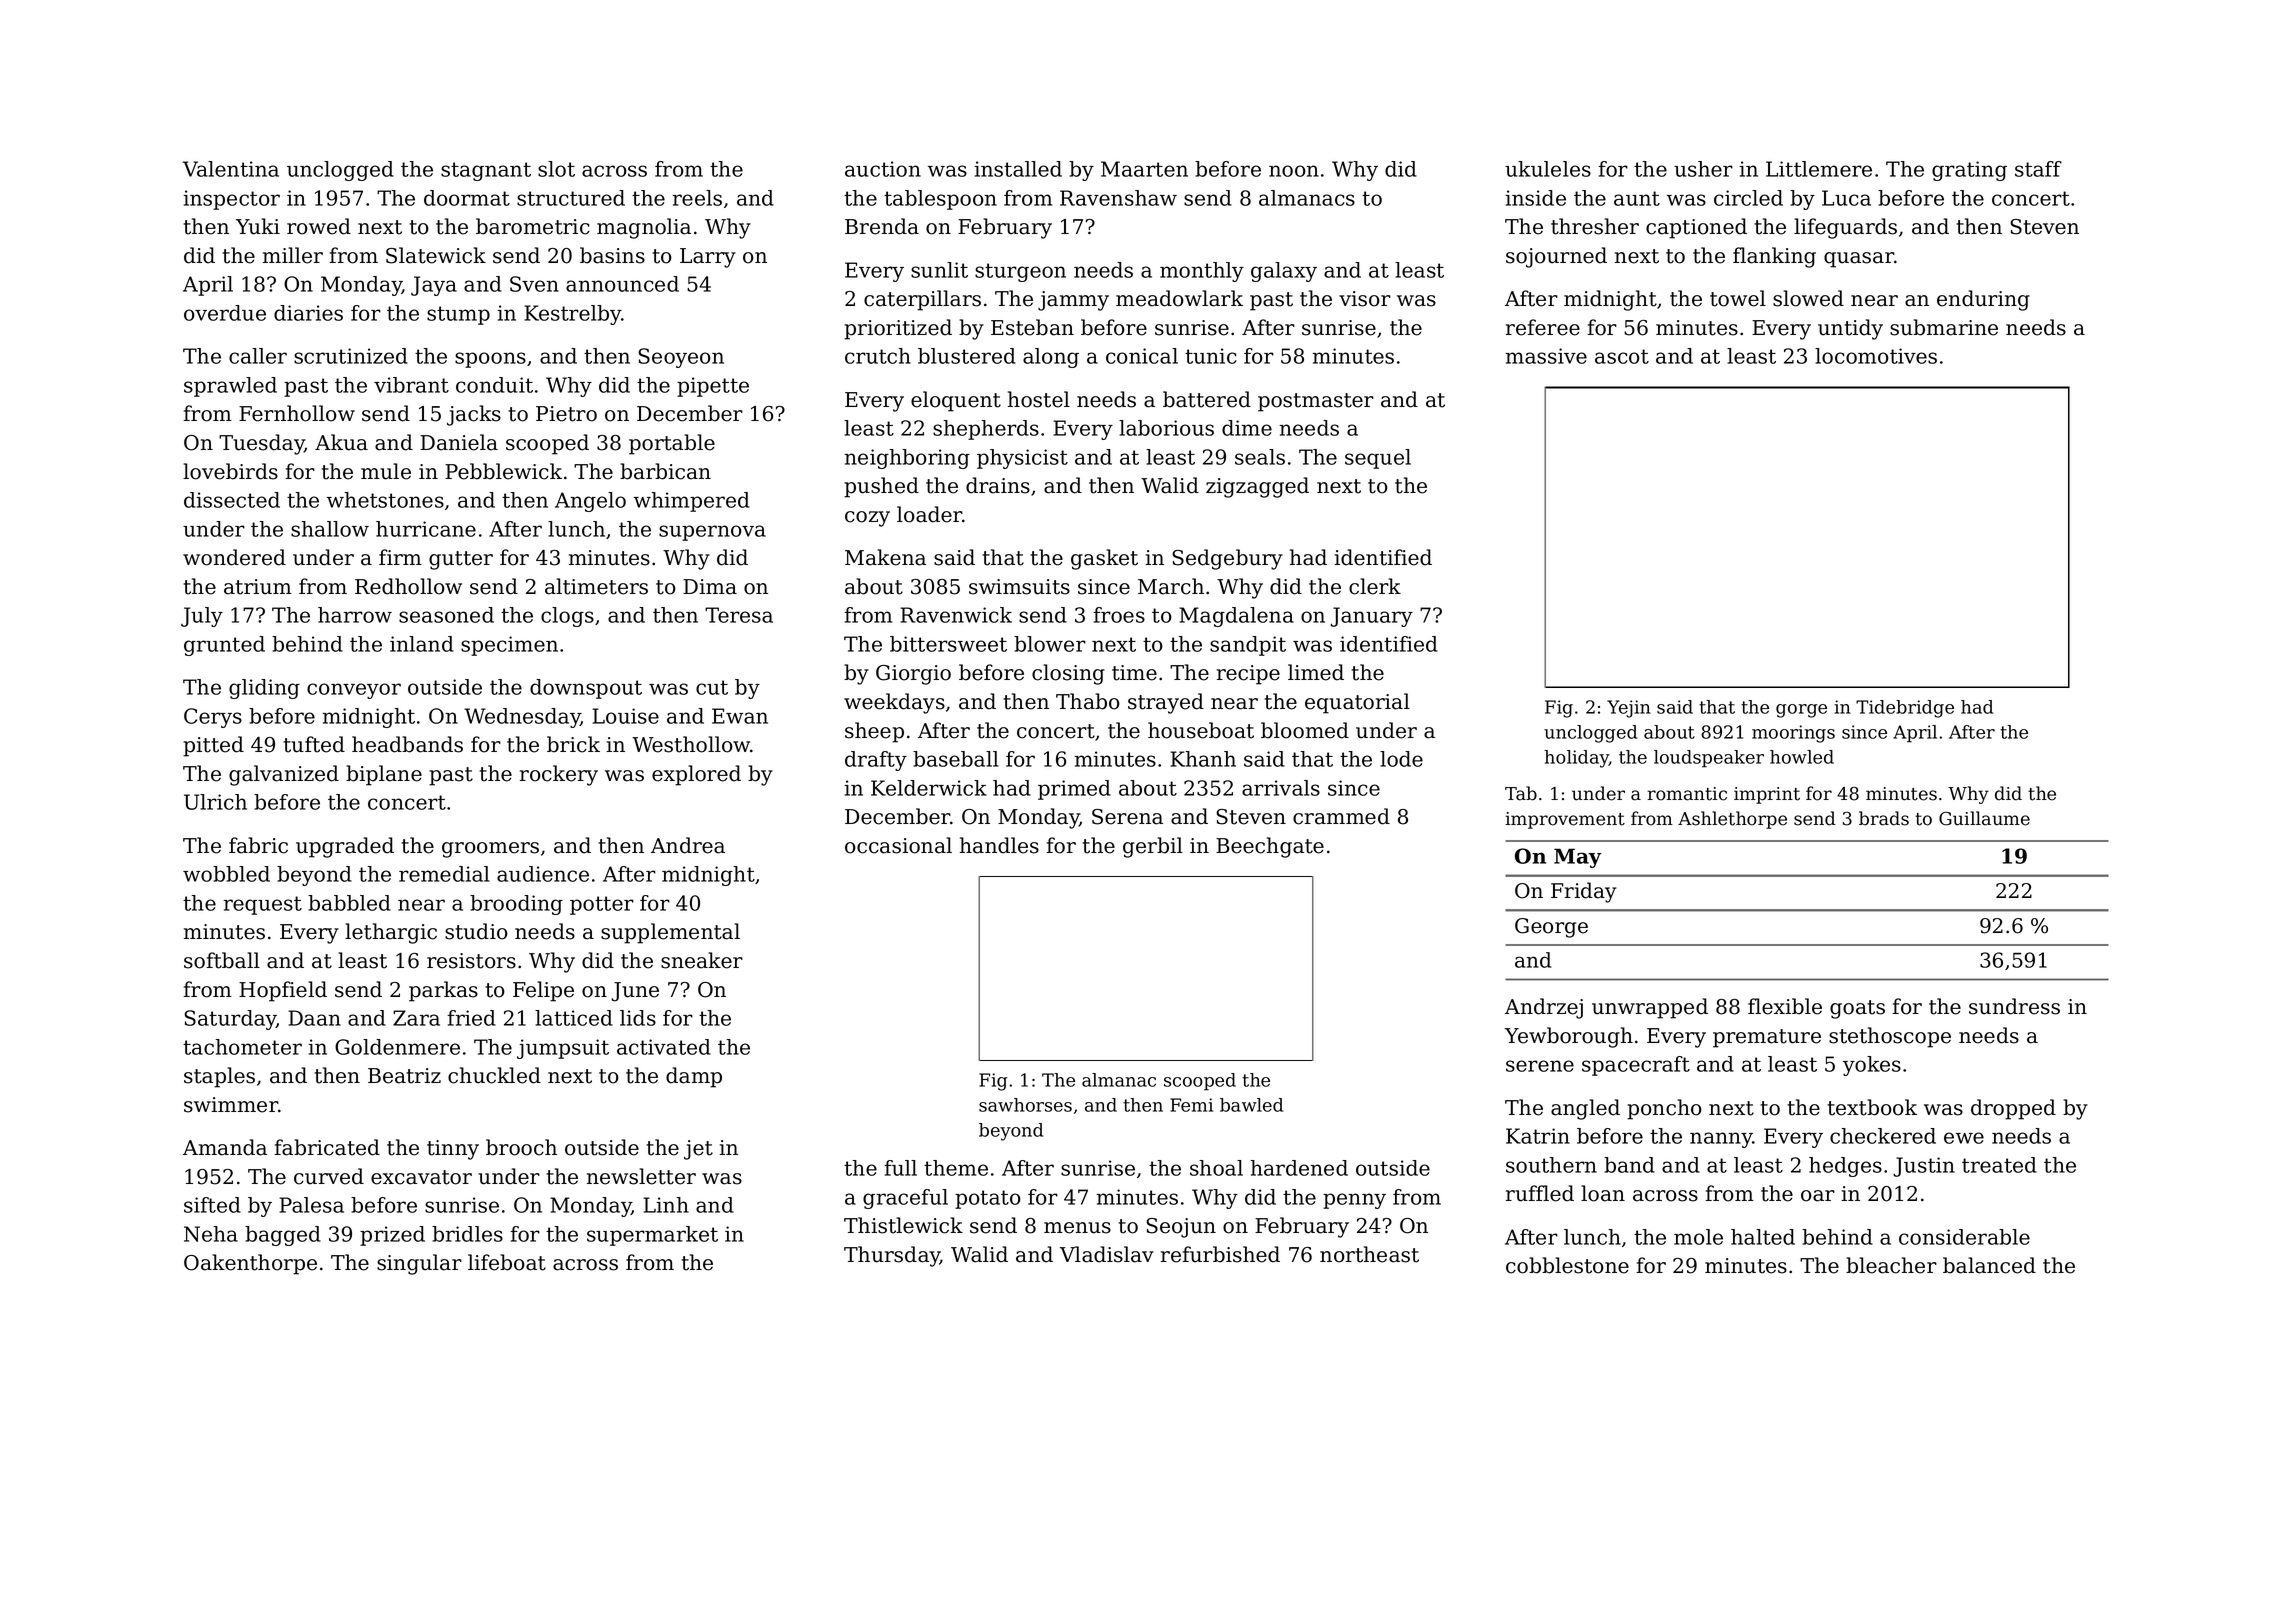  What do you see at coordinates (1551, 928) in the page?
I see `George` at bounding box center [1551, 928].
